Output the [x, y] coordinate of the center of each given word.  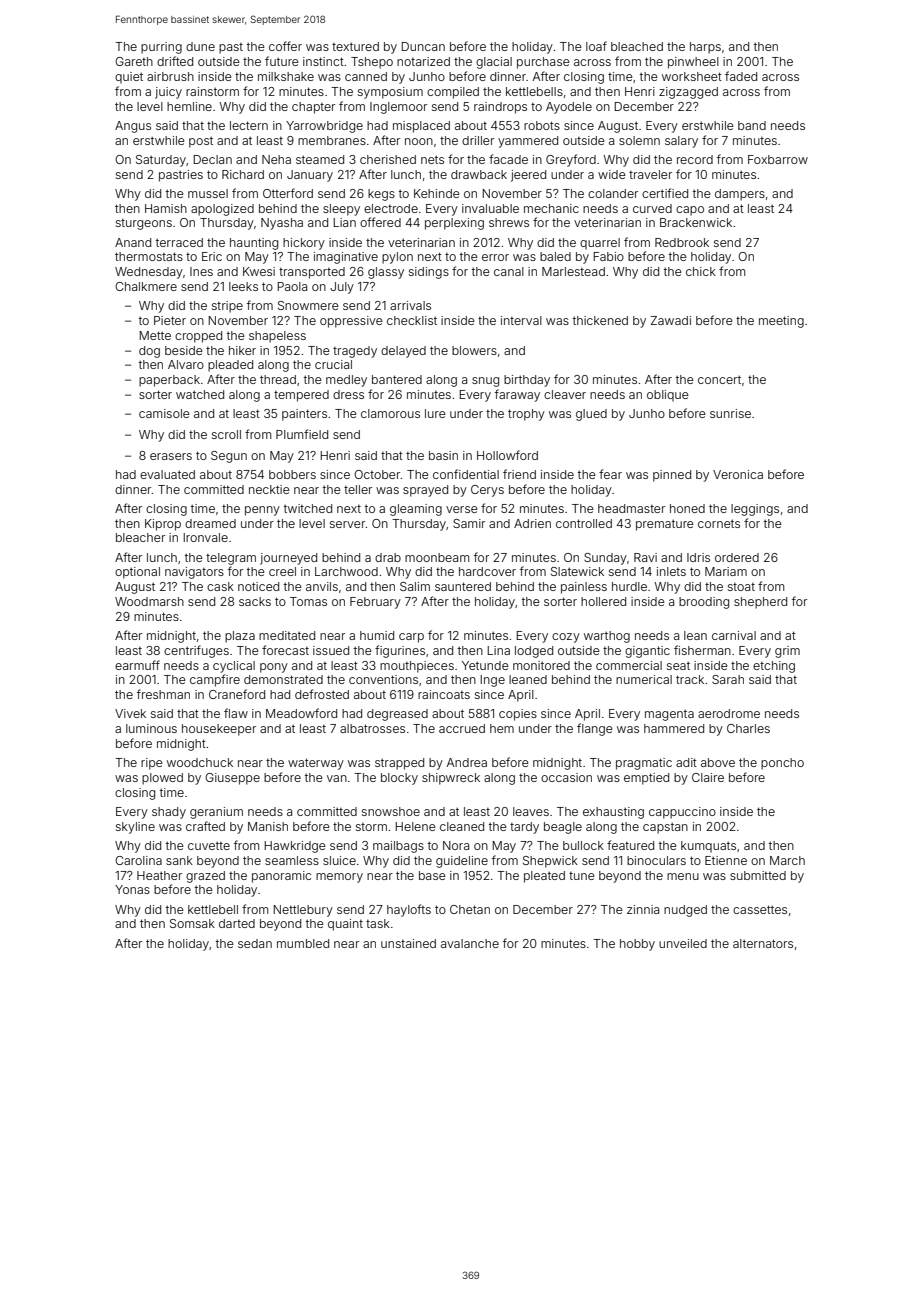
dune [200, 46]
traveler [650, 174]
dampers [740, 195]
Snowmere [308, 305]
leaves [531, 811]
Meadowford [301, 713]
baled [555, 256]
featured [630, 845]
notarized [423, 61]
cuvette [209, 845]
